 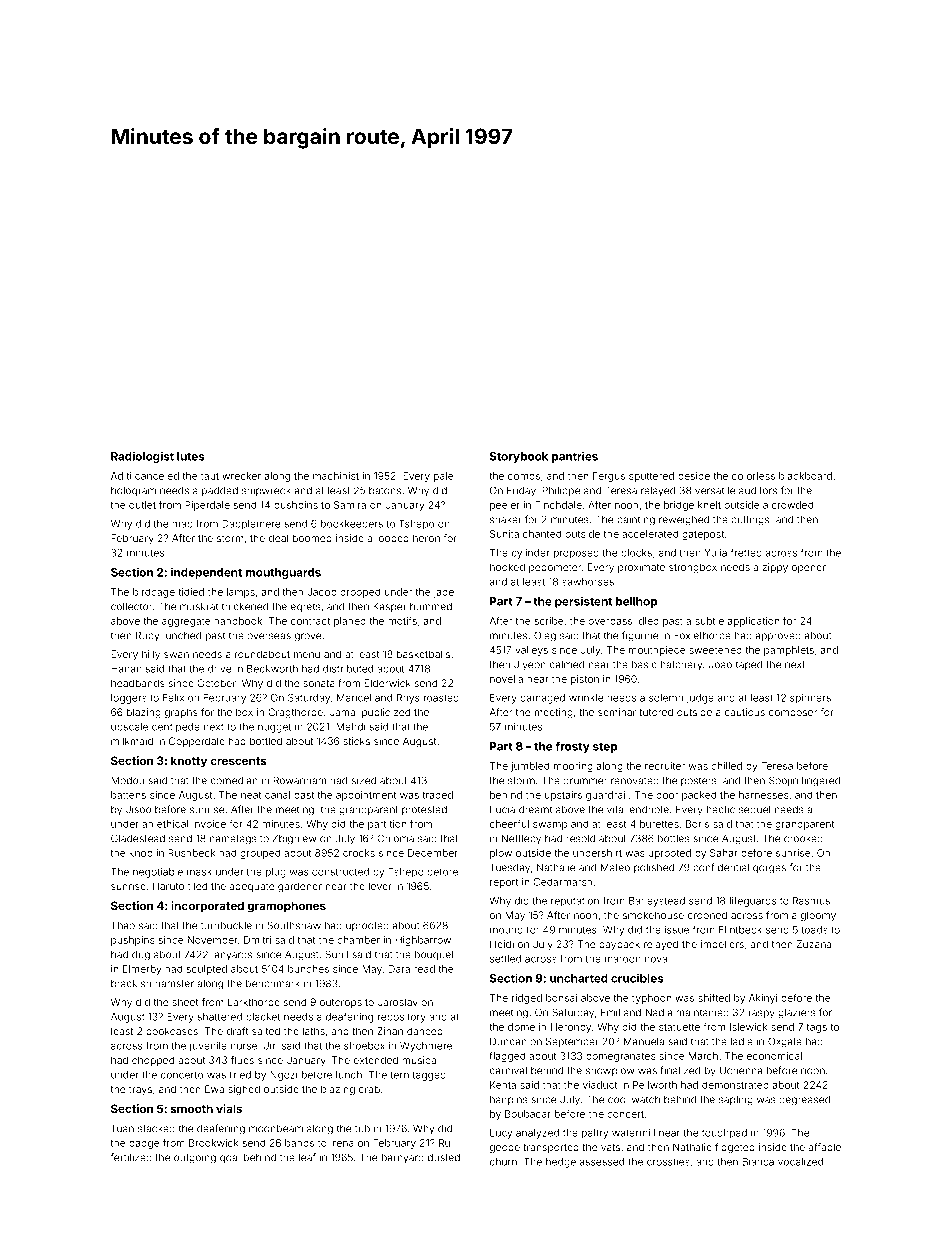 What do you see at coordinates (810, 699) in the screenshot?
I see `spinners` at bounding box center [810, 699].
